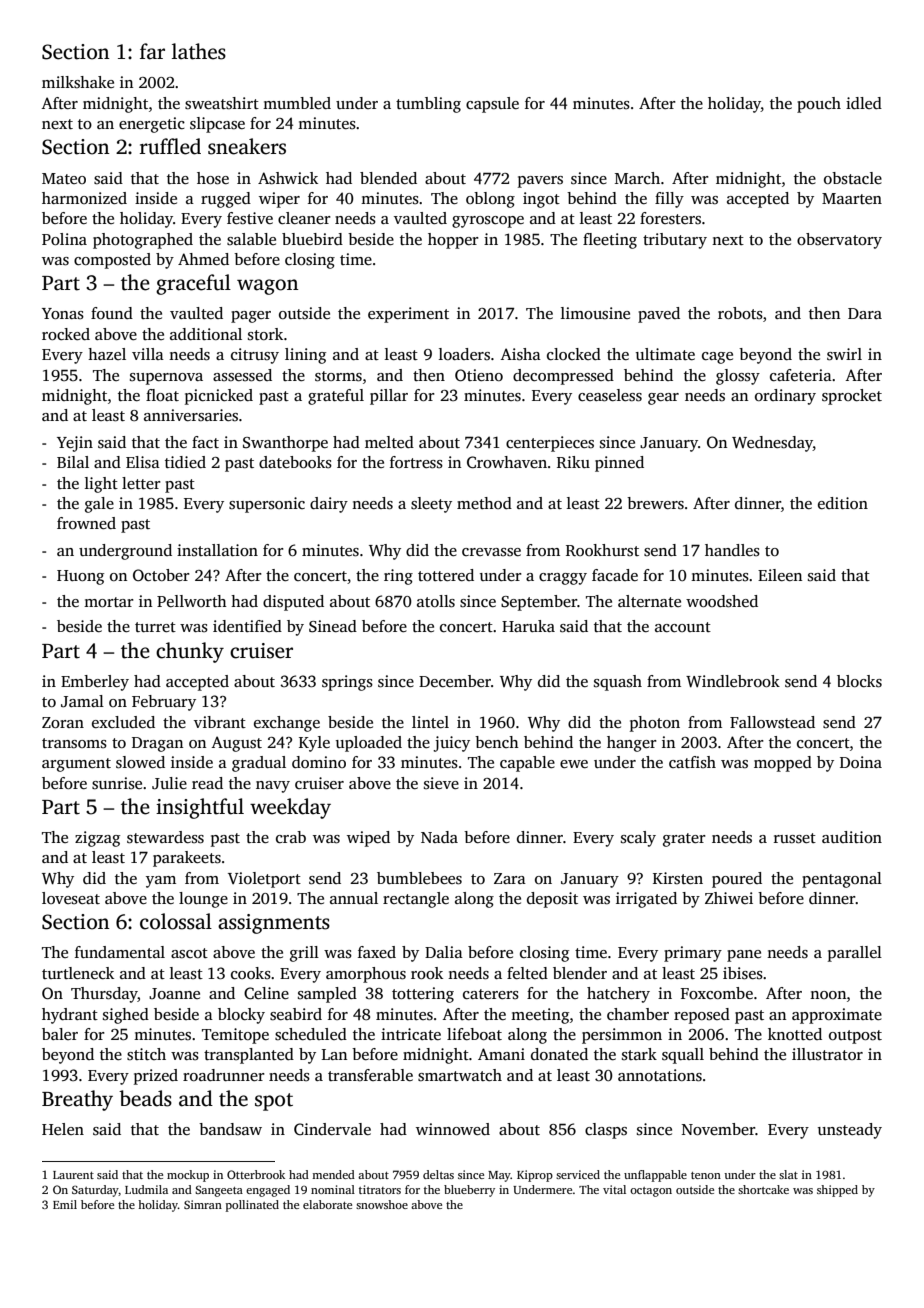  I want to click on snowshoe, so click(382, 1204).
